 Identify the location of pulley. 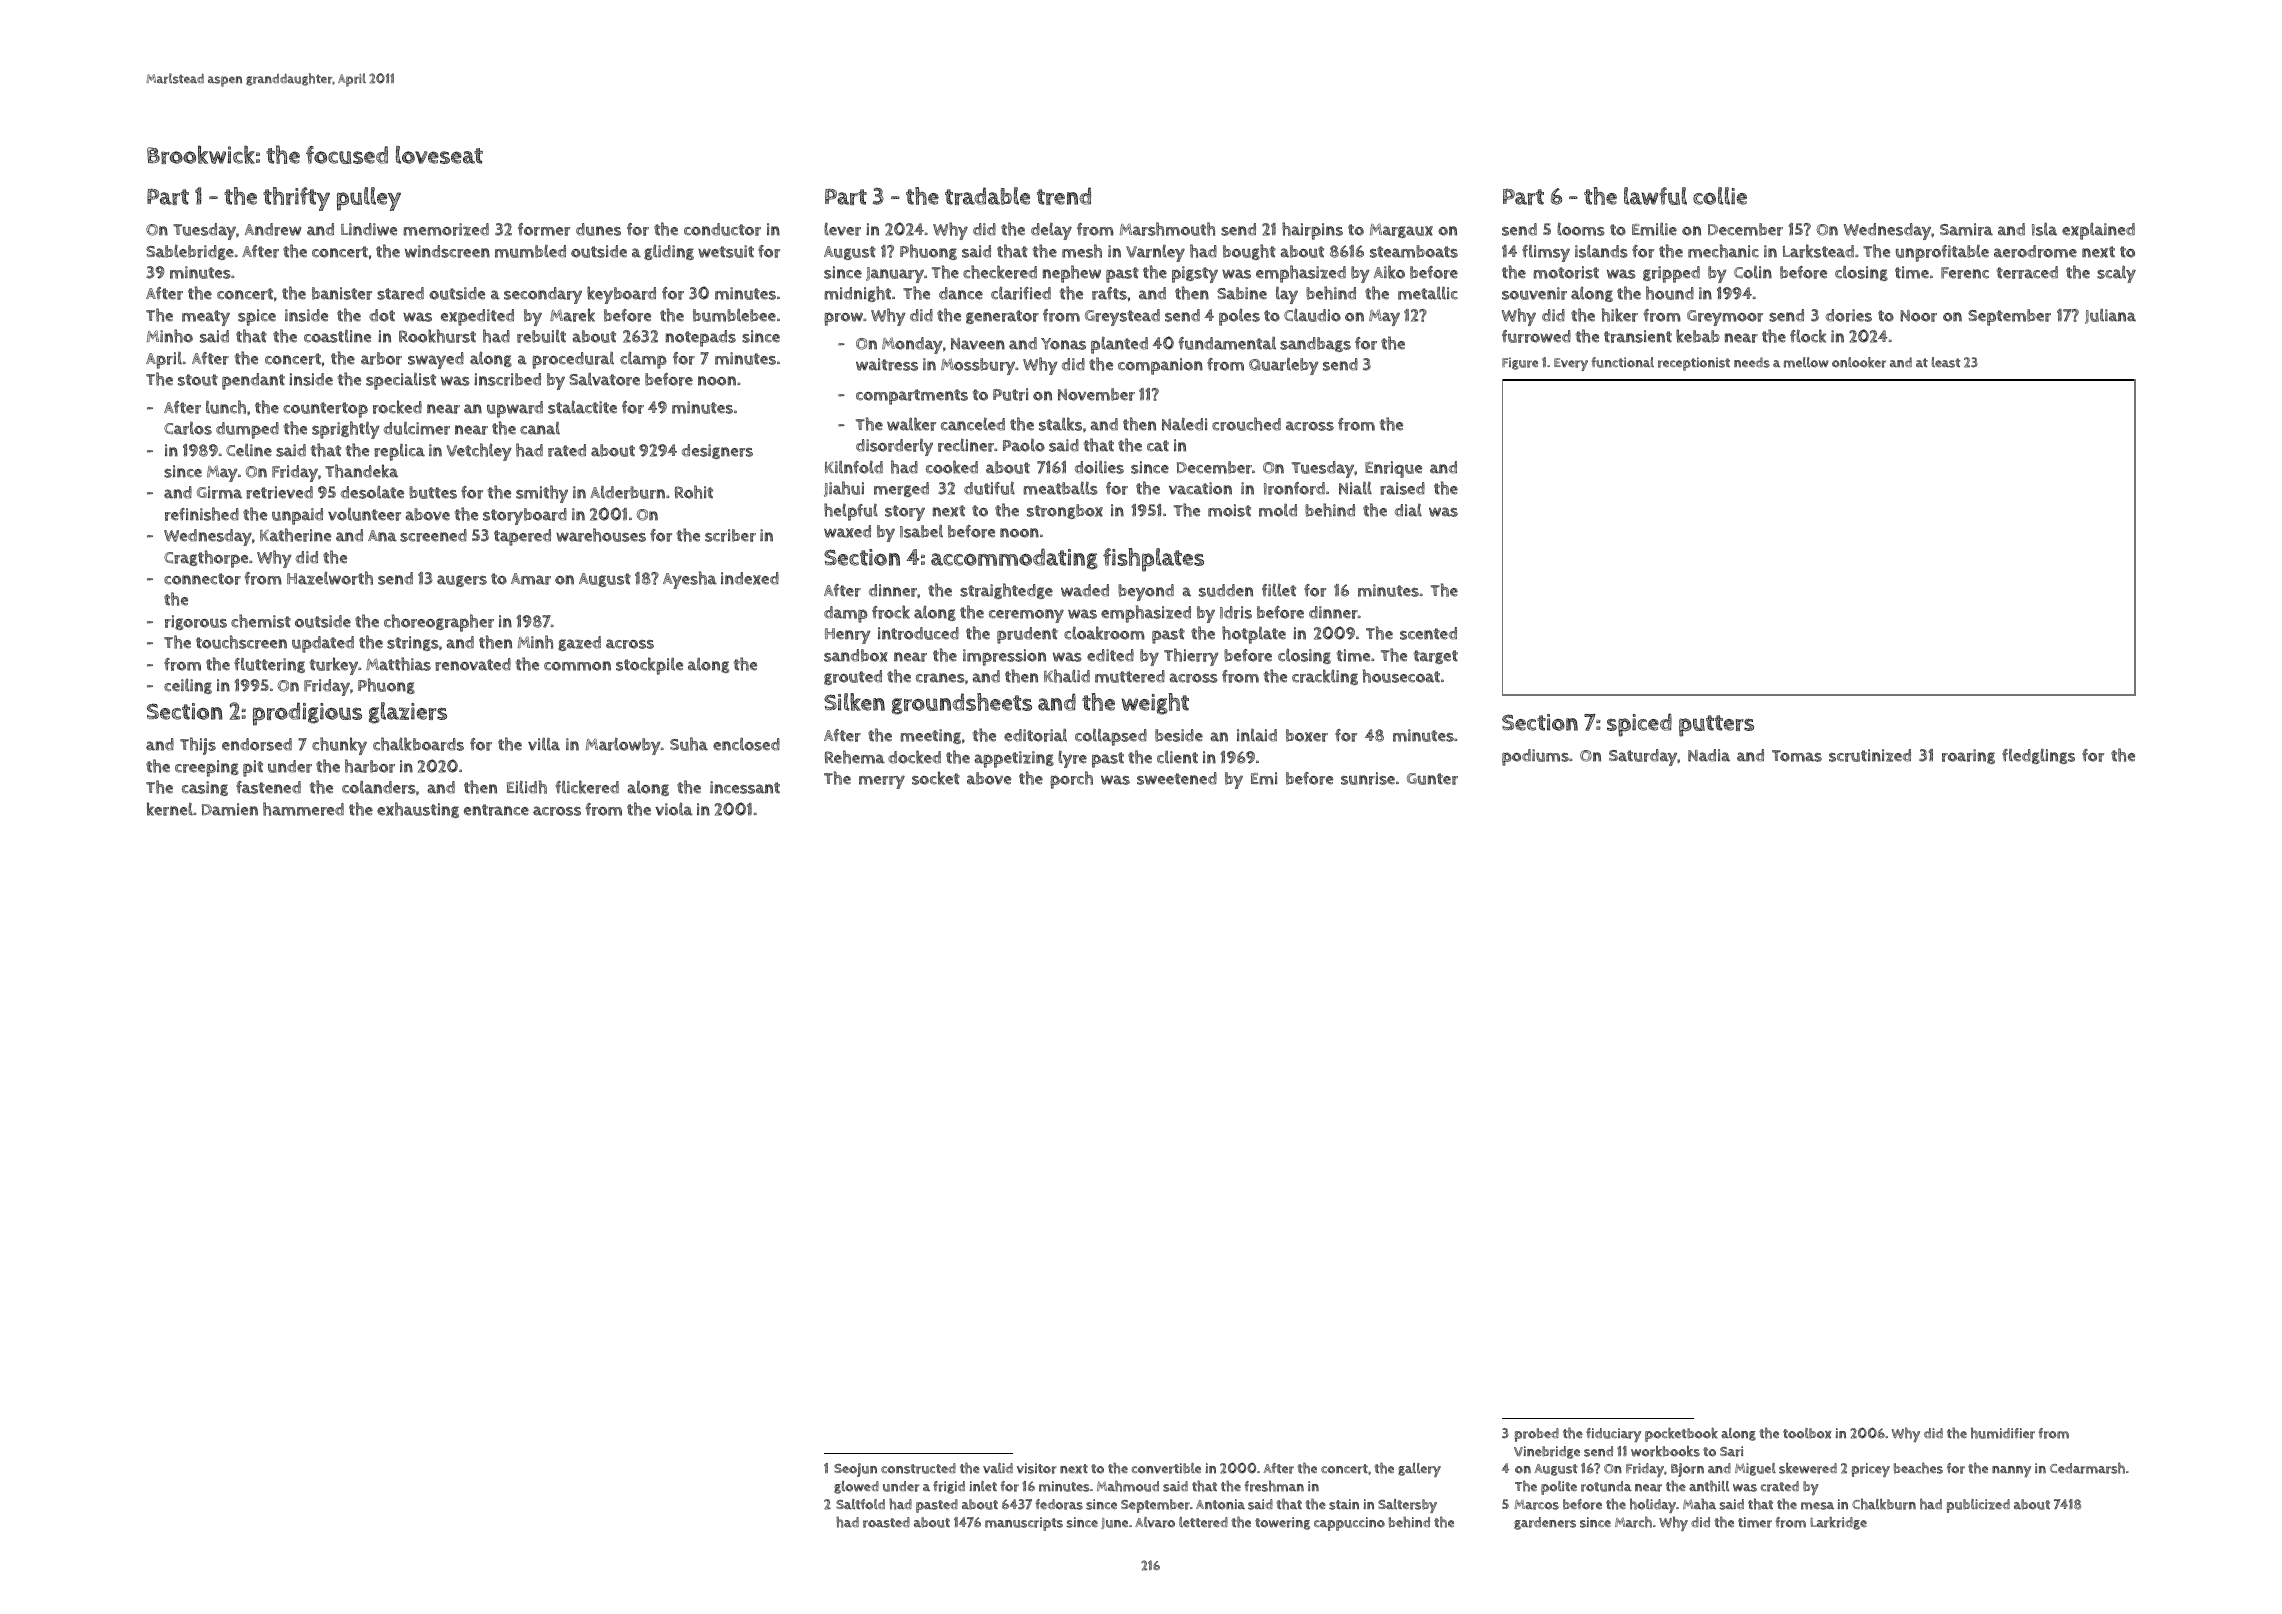
(369, 199).
